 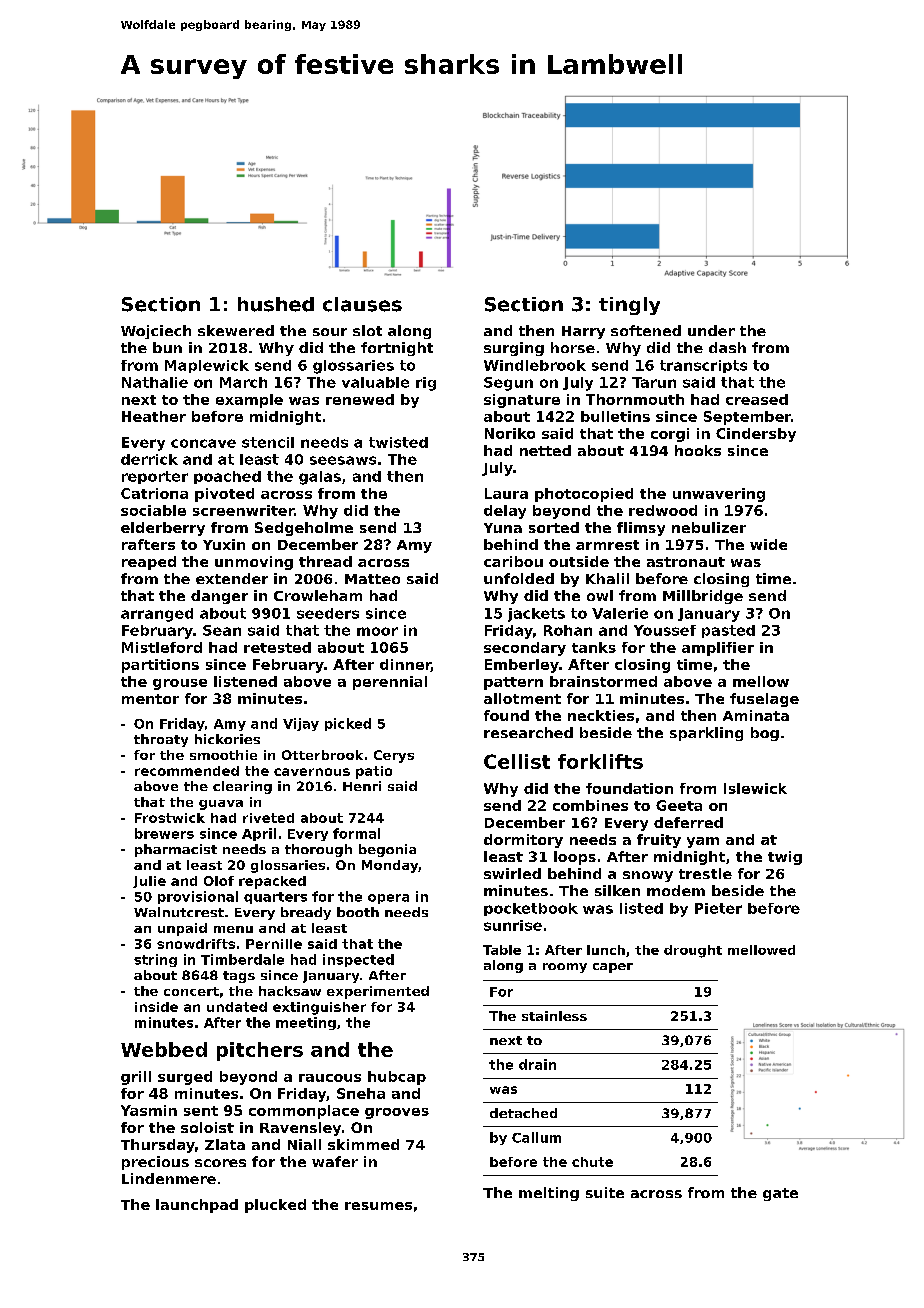 I want to click on drought, so click(x=693, y=951).
